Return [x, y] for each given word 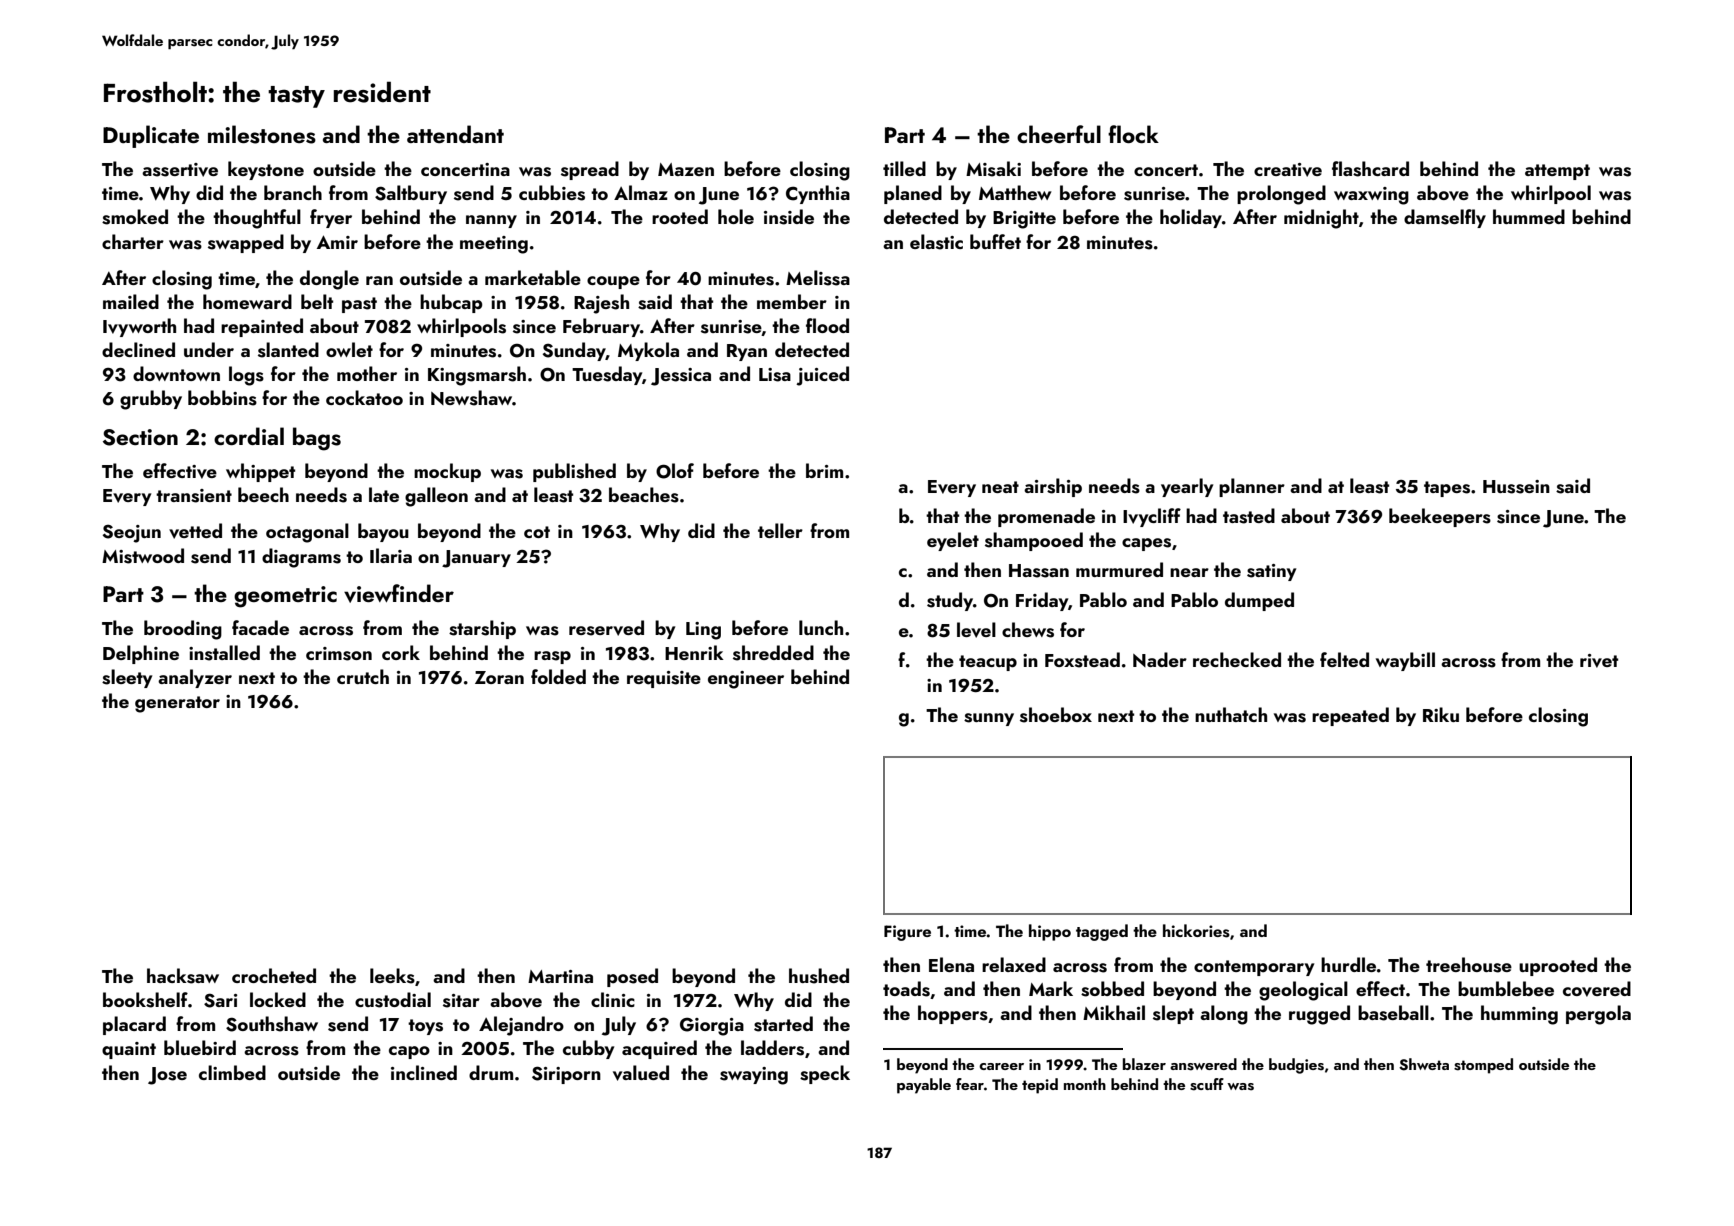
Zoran [499, 677]
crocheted [274, 975]
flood [827, 325]
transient [194, 496]
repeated [1350, 716]
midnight [1321, 219]
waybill [1405, 661]
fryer [331, 218]
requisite [664, 679]
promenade [1046, 517]
